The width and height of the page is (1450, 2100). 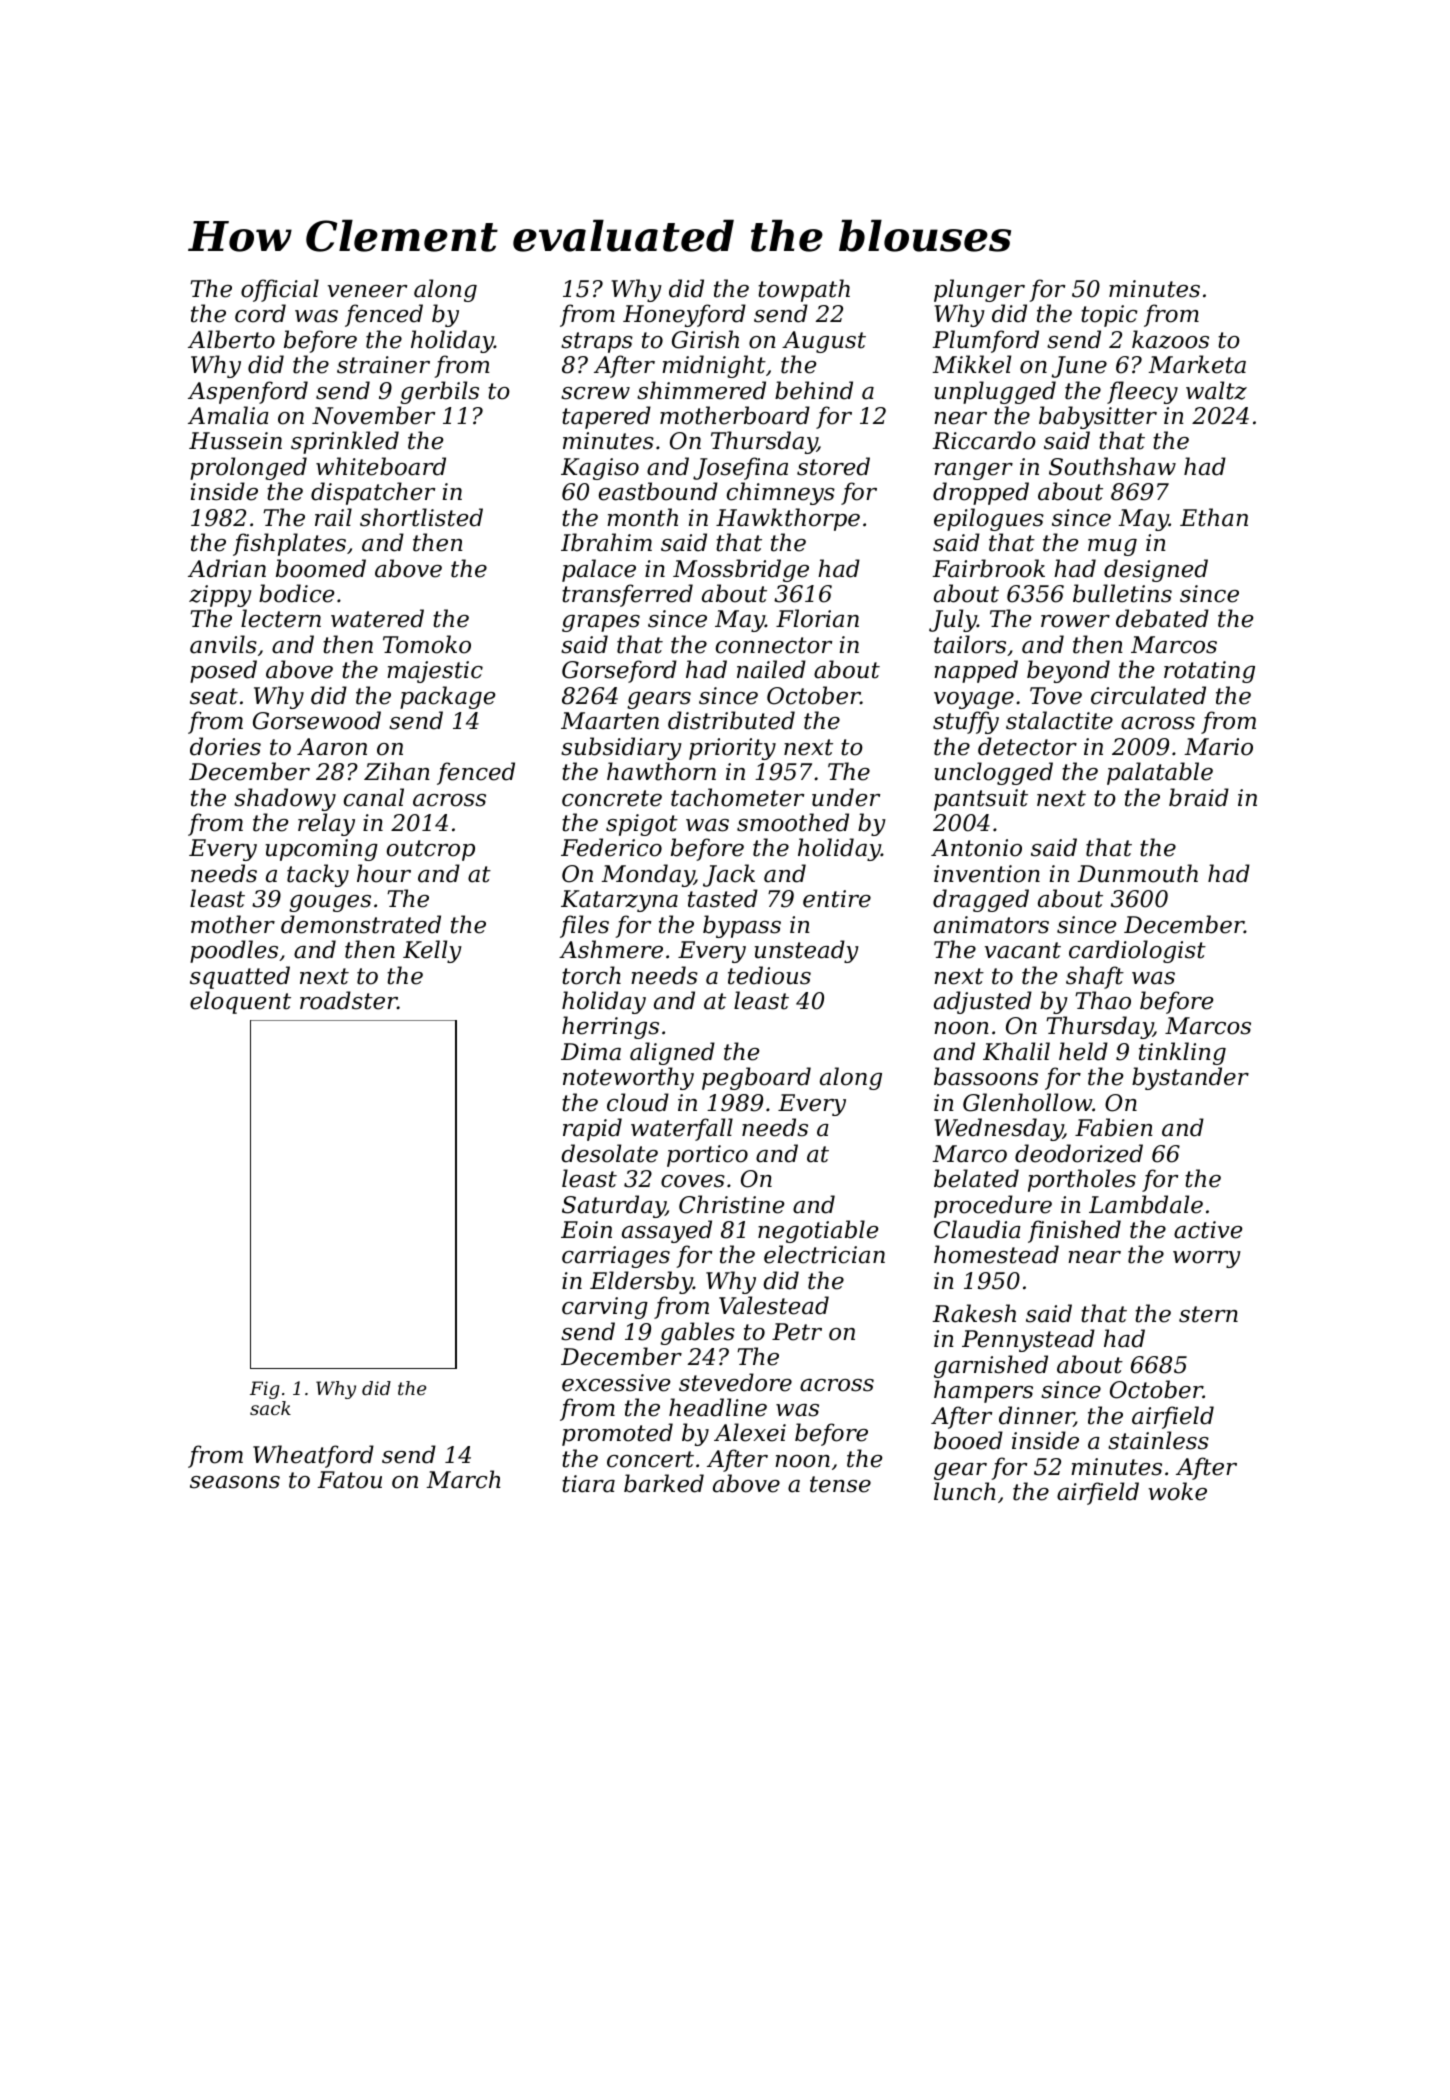 I want to click on Fatou, so click(x=349, y=1480).
